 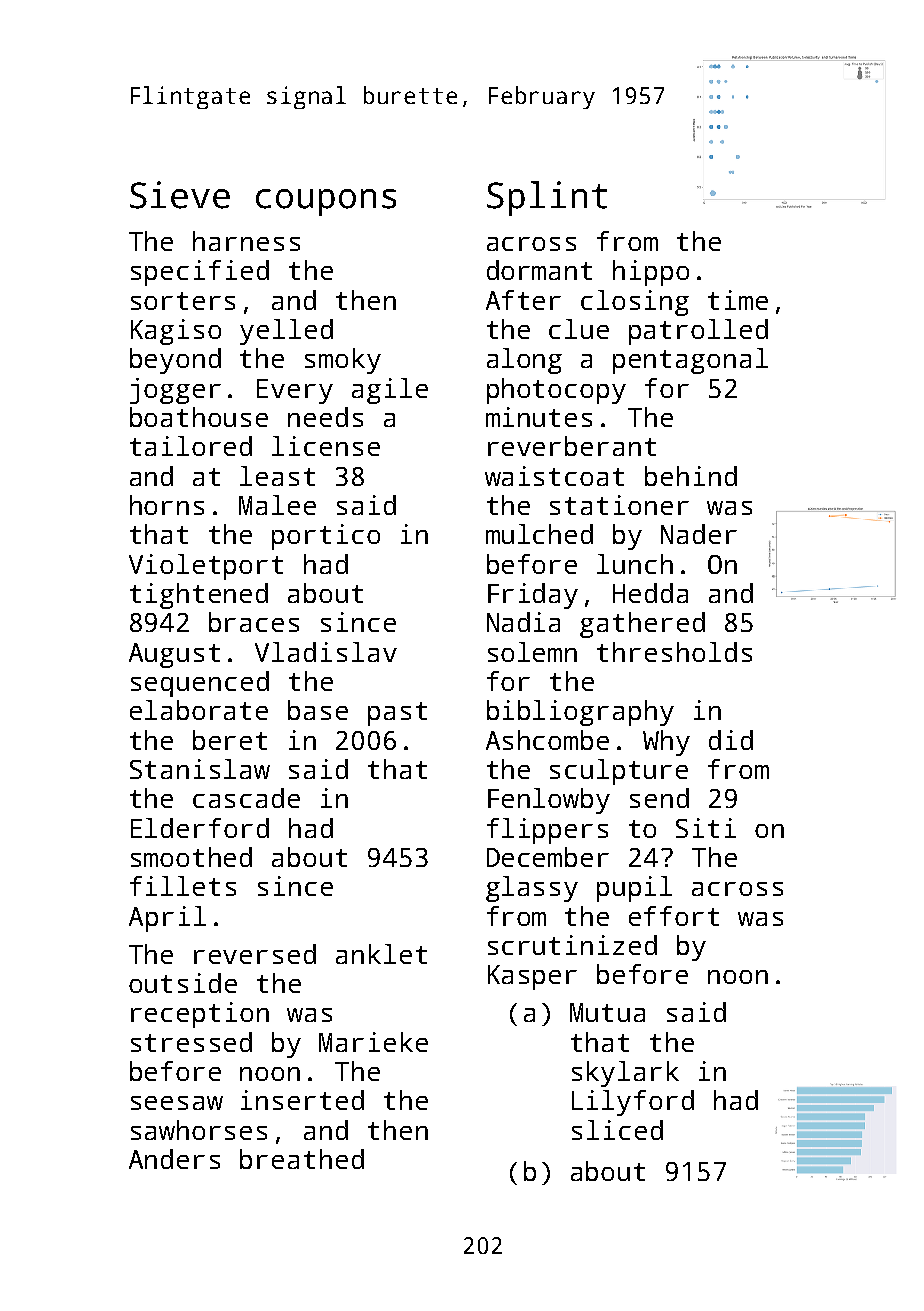 What do you see at coordinates (617, 1130) in the screenshot?
I see `sliced` at bounding box center [617, 1130].
